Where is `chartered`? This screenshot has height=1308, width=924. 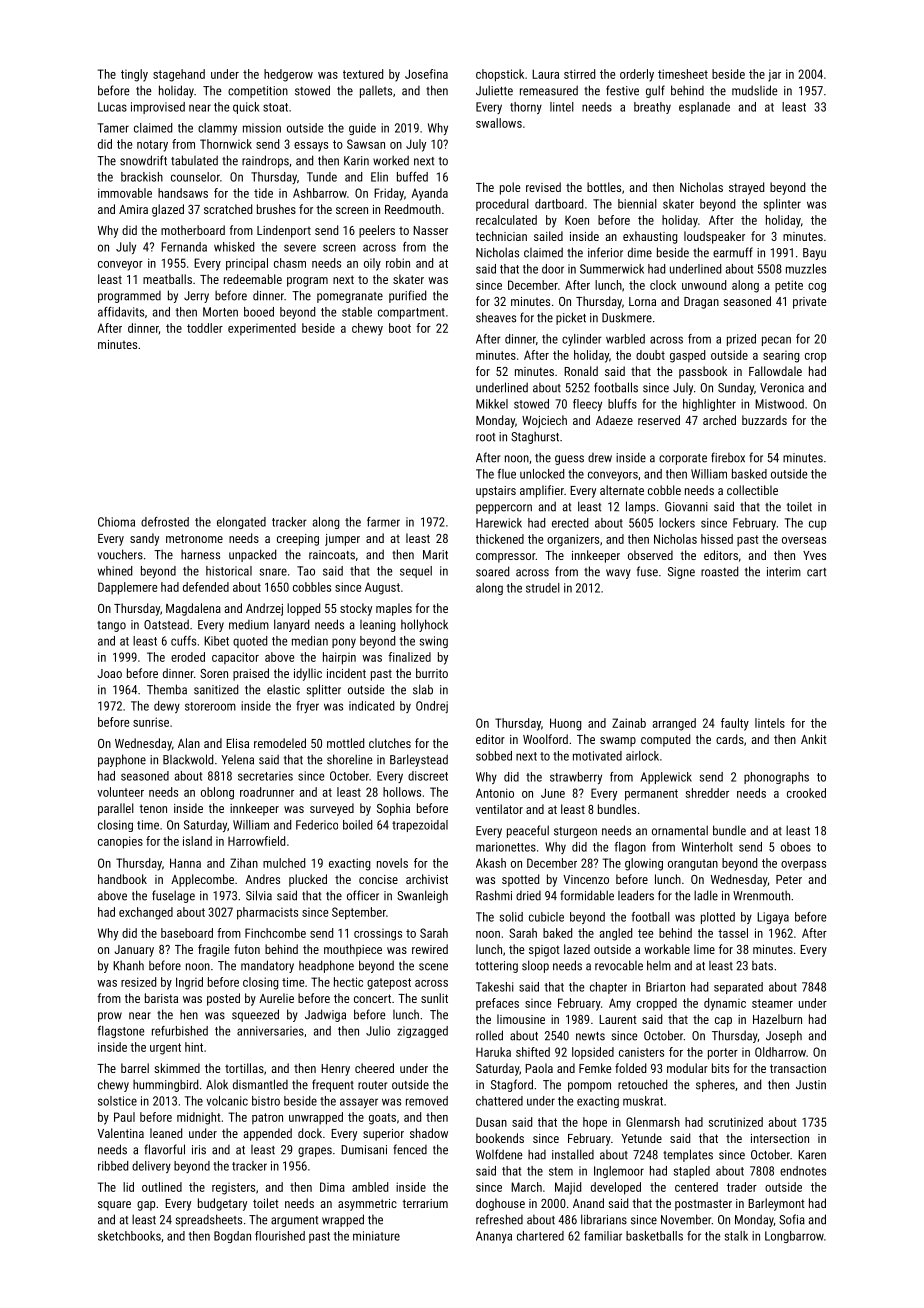
chartered is located at coordinates (540, 1236).
